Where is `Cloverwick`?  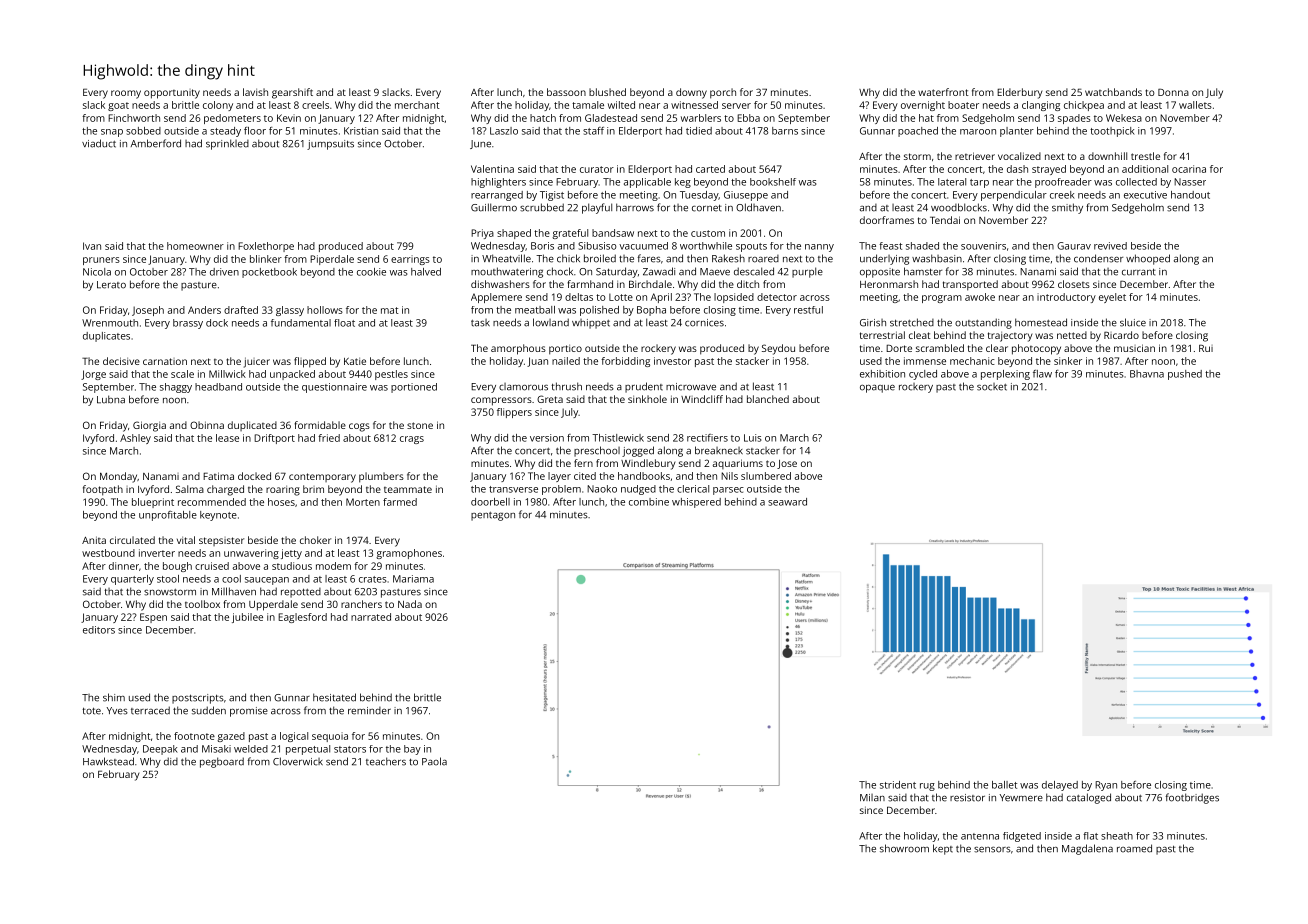 Cloverwick is located at coordinates (298, 761).
